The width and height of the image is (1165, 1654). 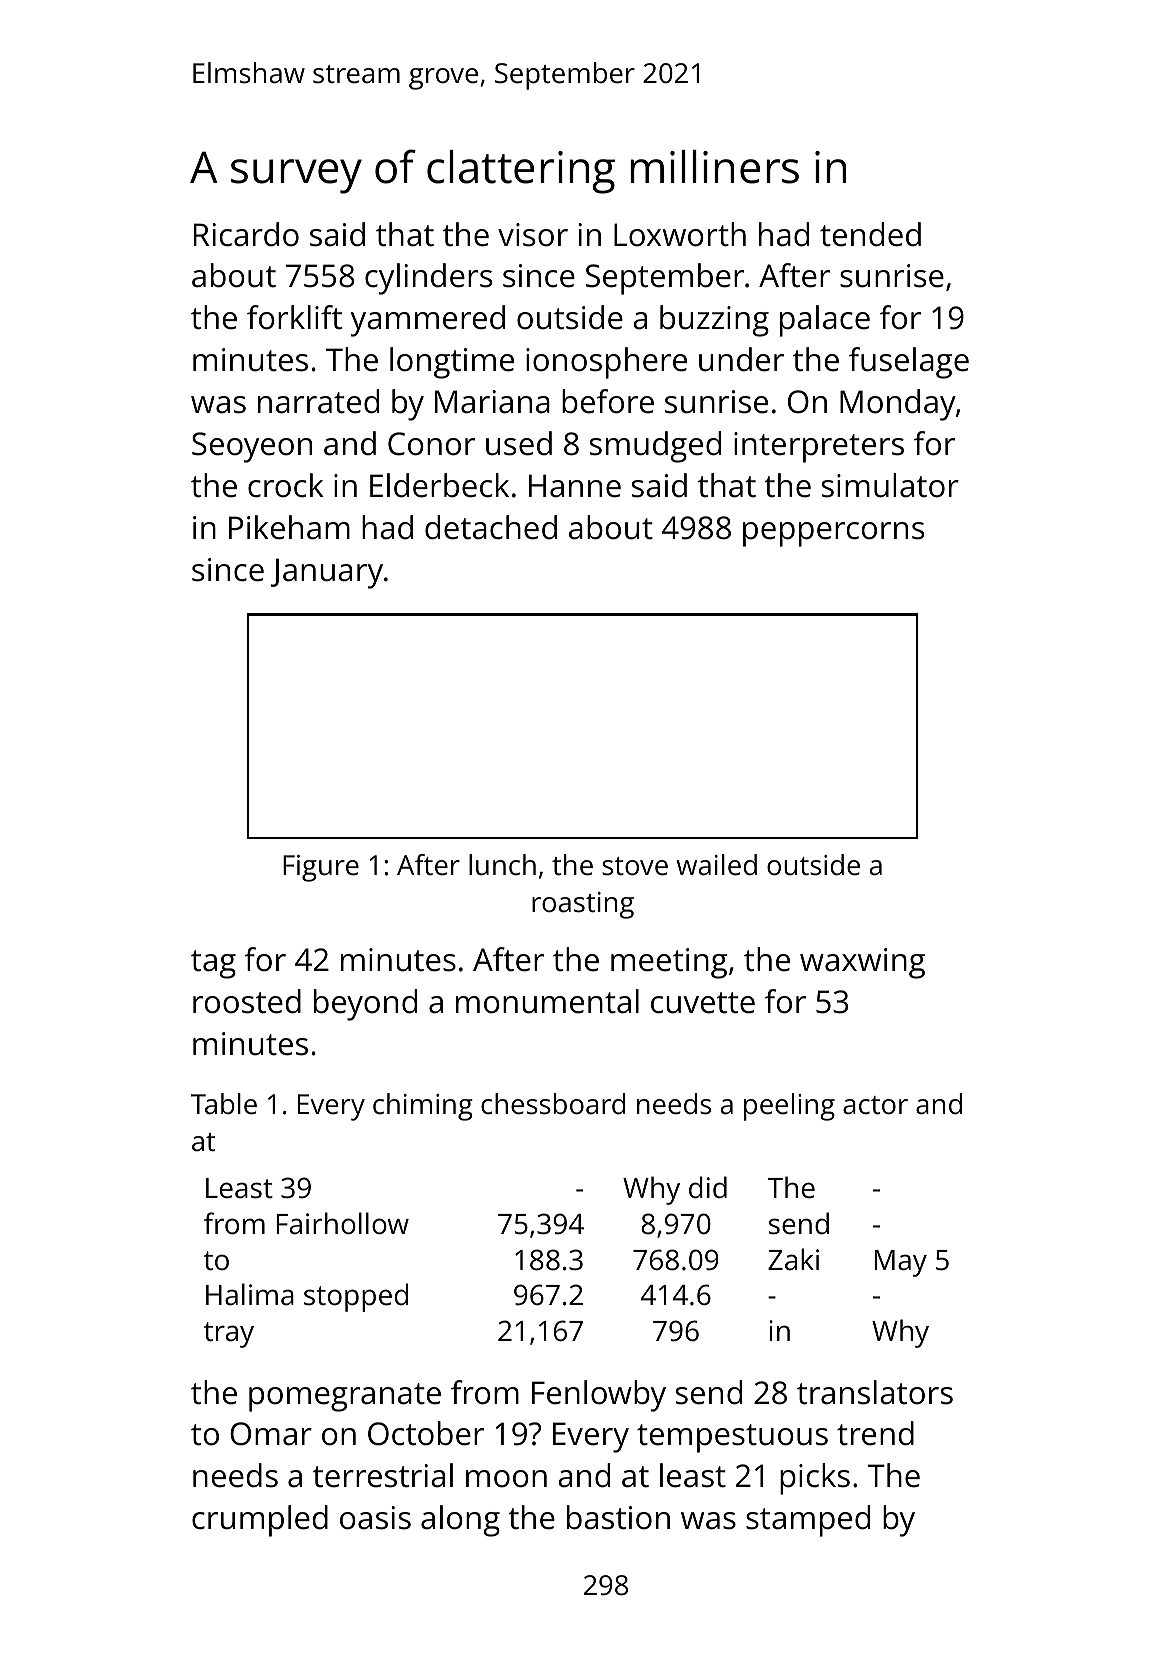 I want to click on pomegranate, so click(x=345, y=1397).
